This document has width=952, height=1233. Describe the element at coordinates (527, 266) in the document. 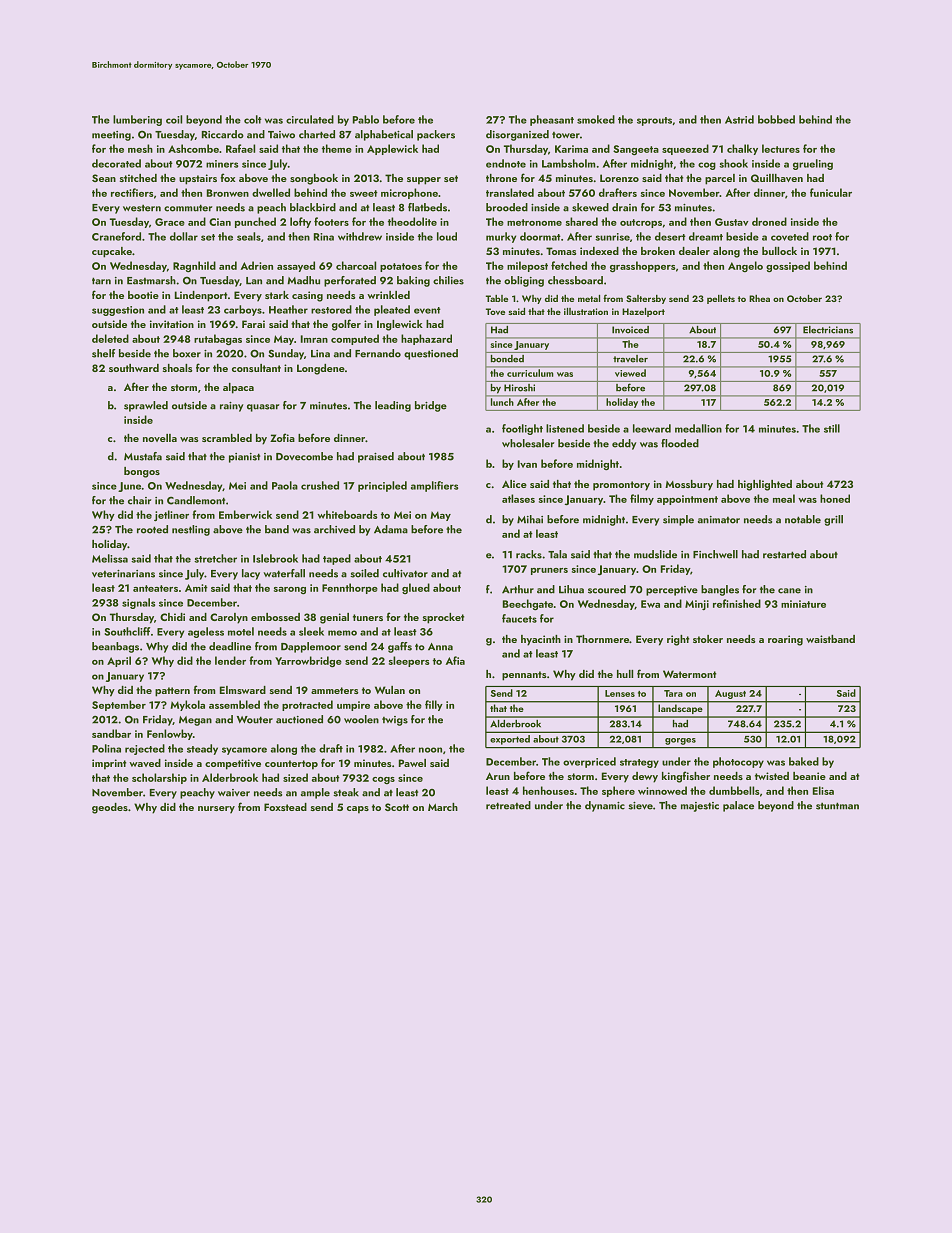

I see `milepost` at that location.
